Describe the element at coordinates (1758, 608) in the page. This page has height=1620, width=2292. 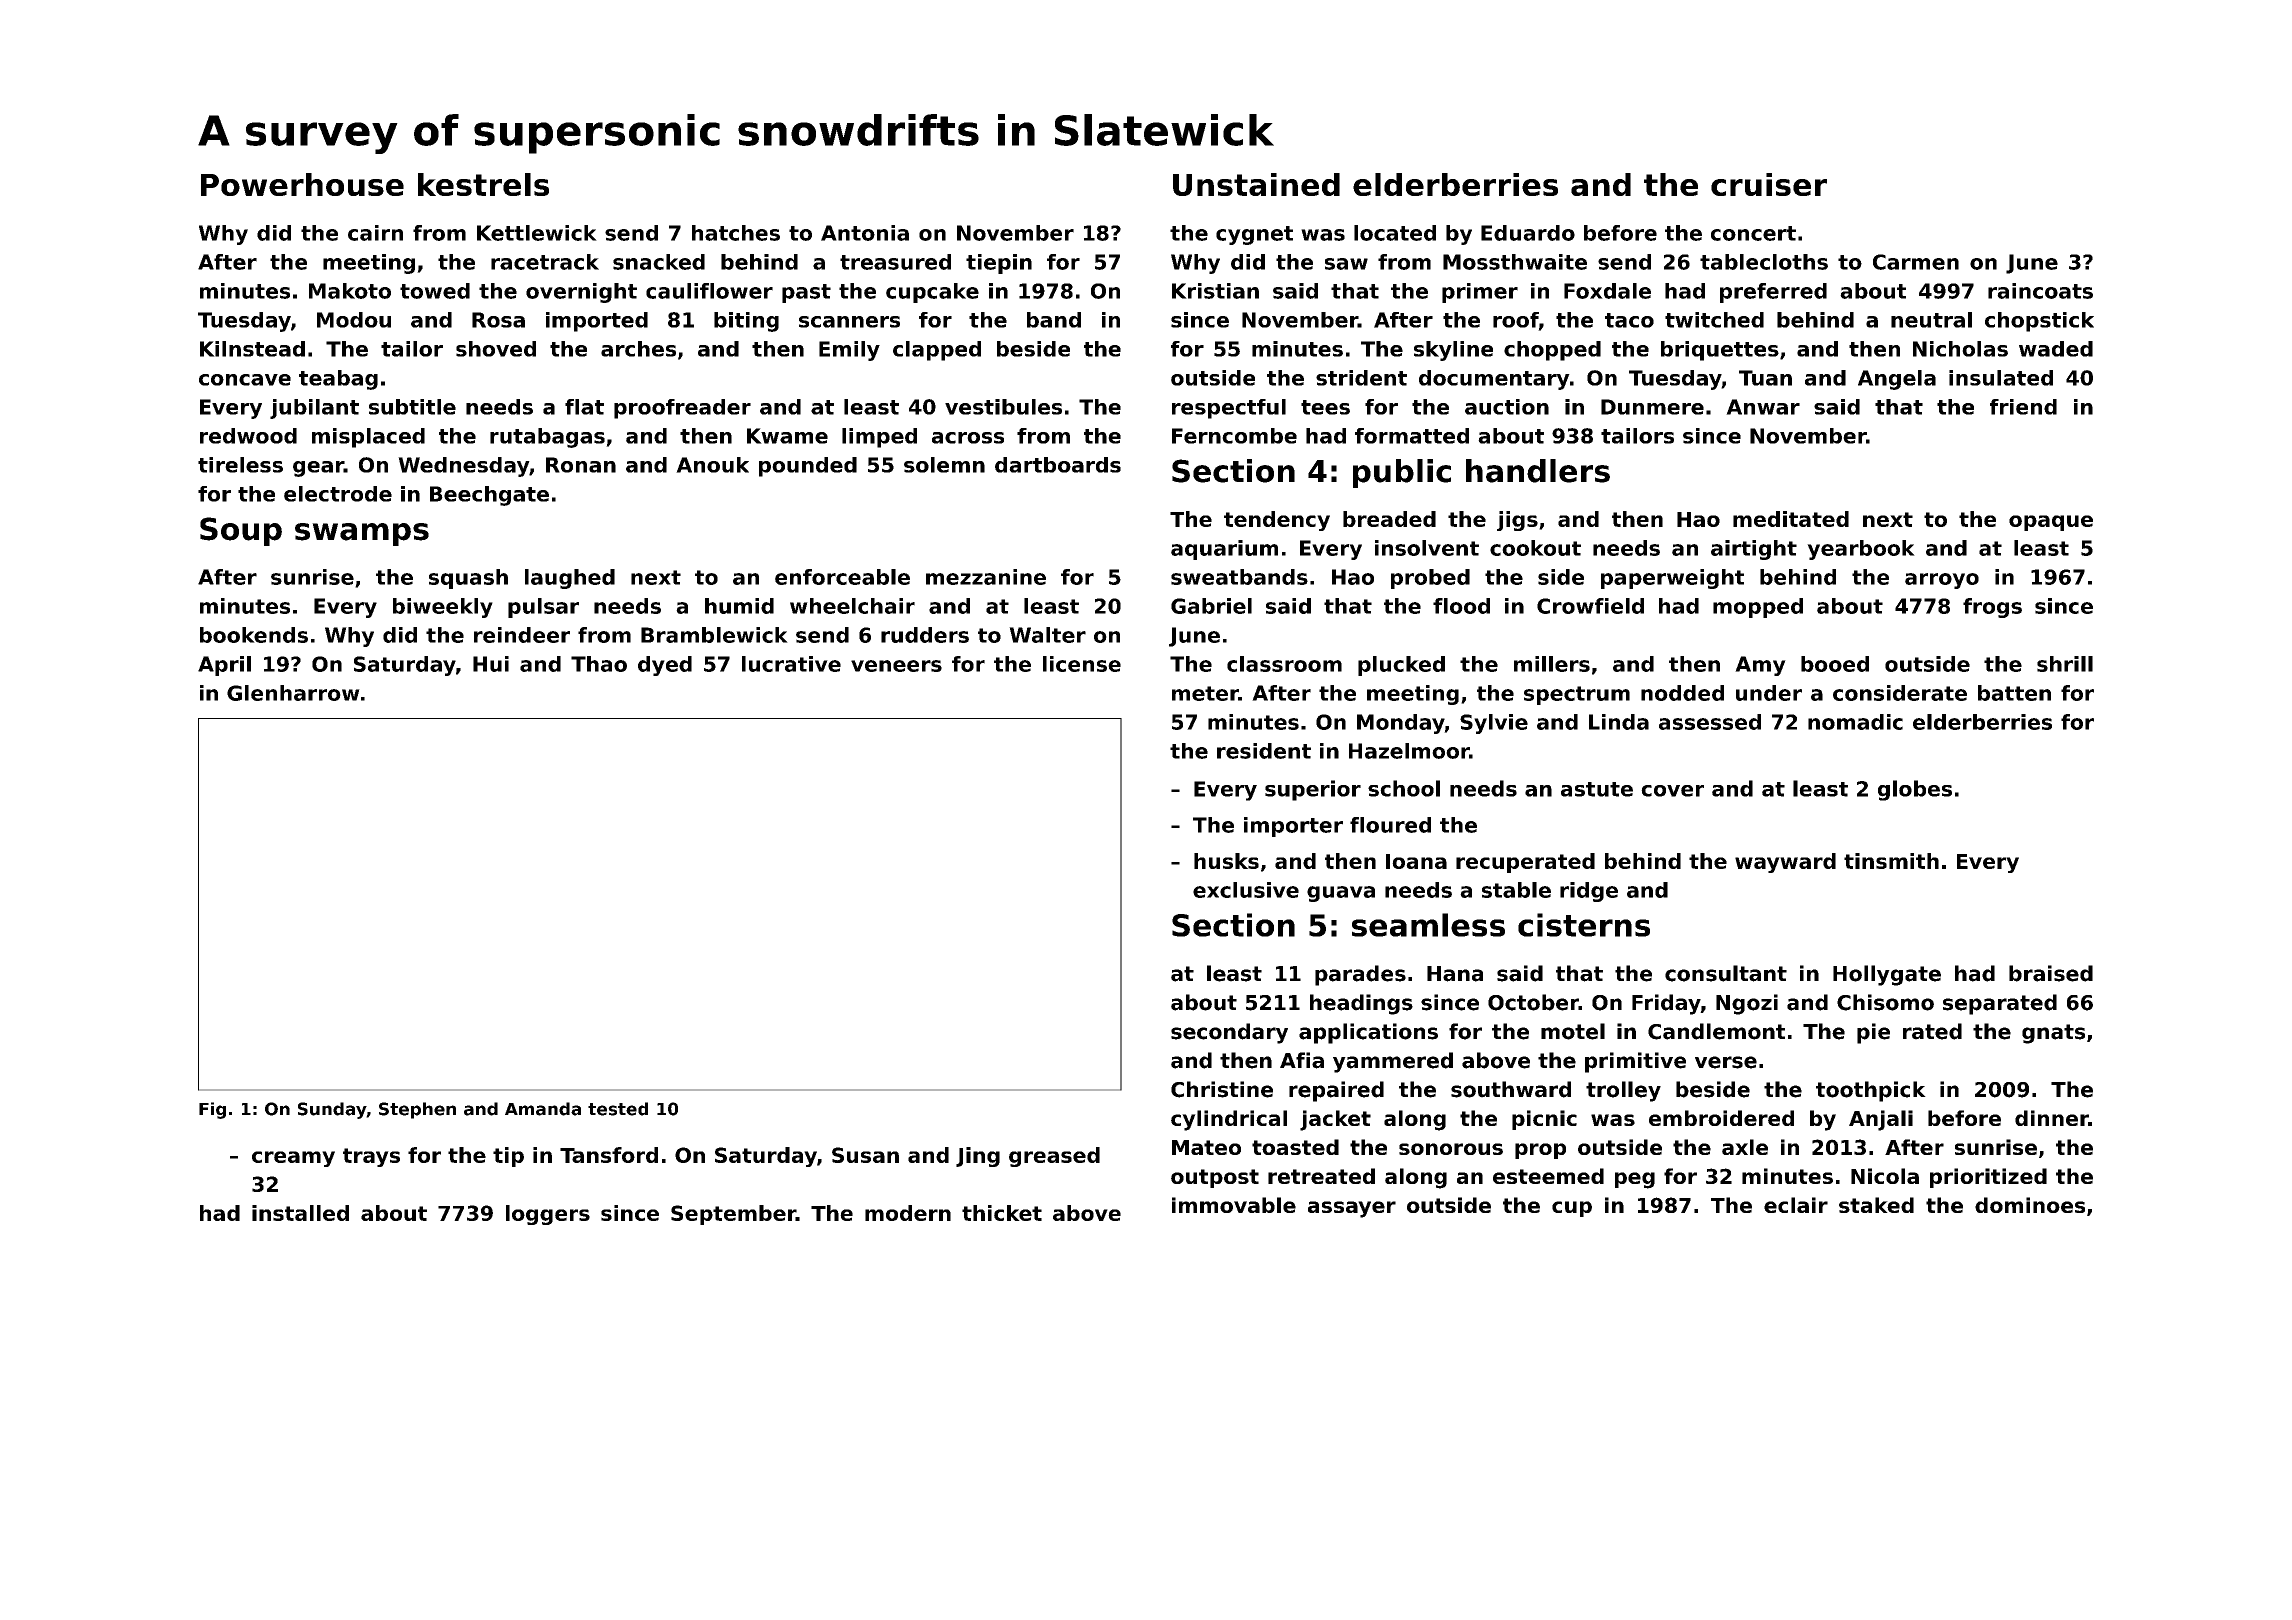
I see `mopped` at that location.
